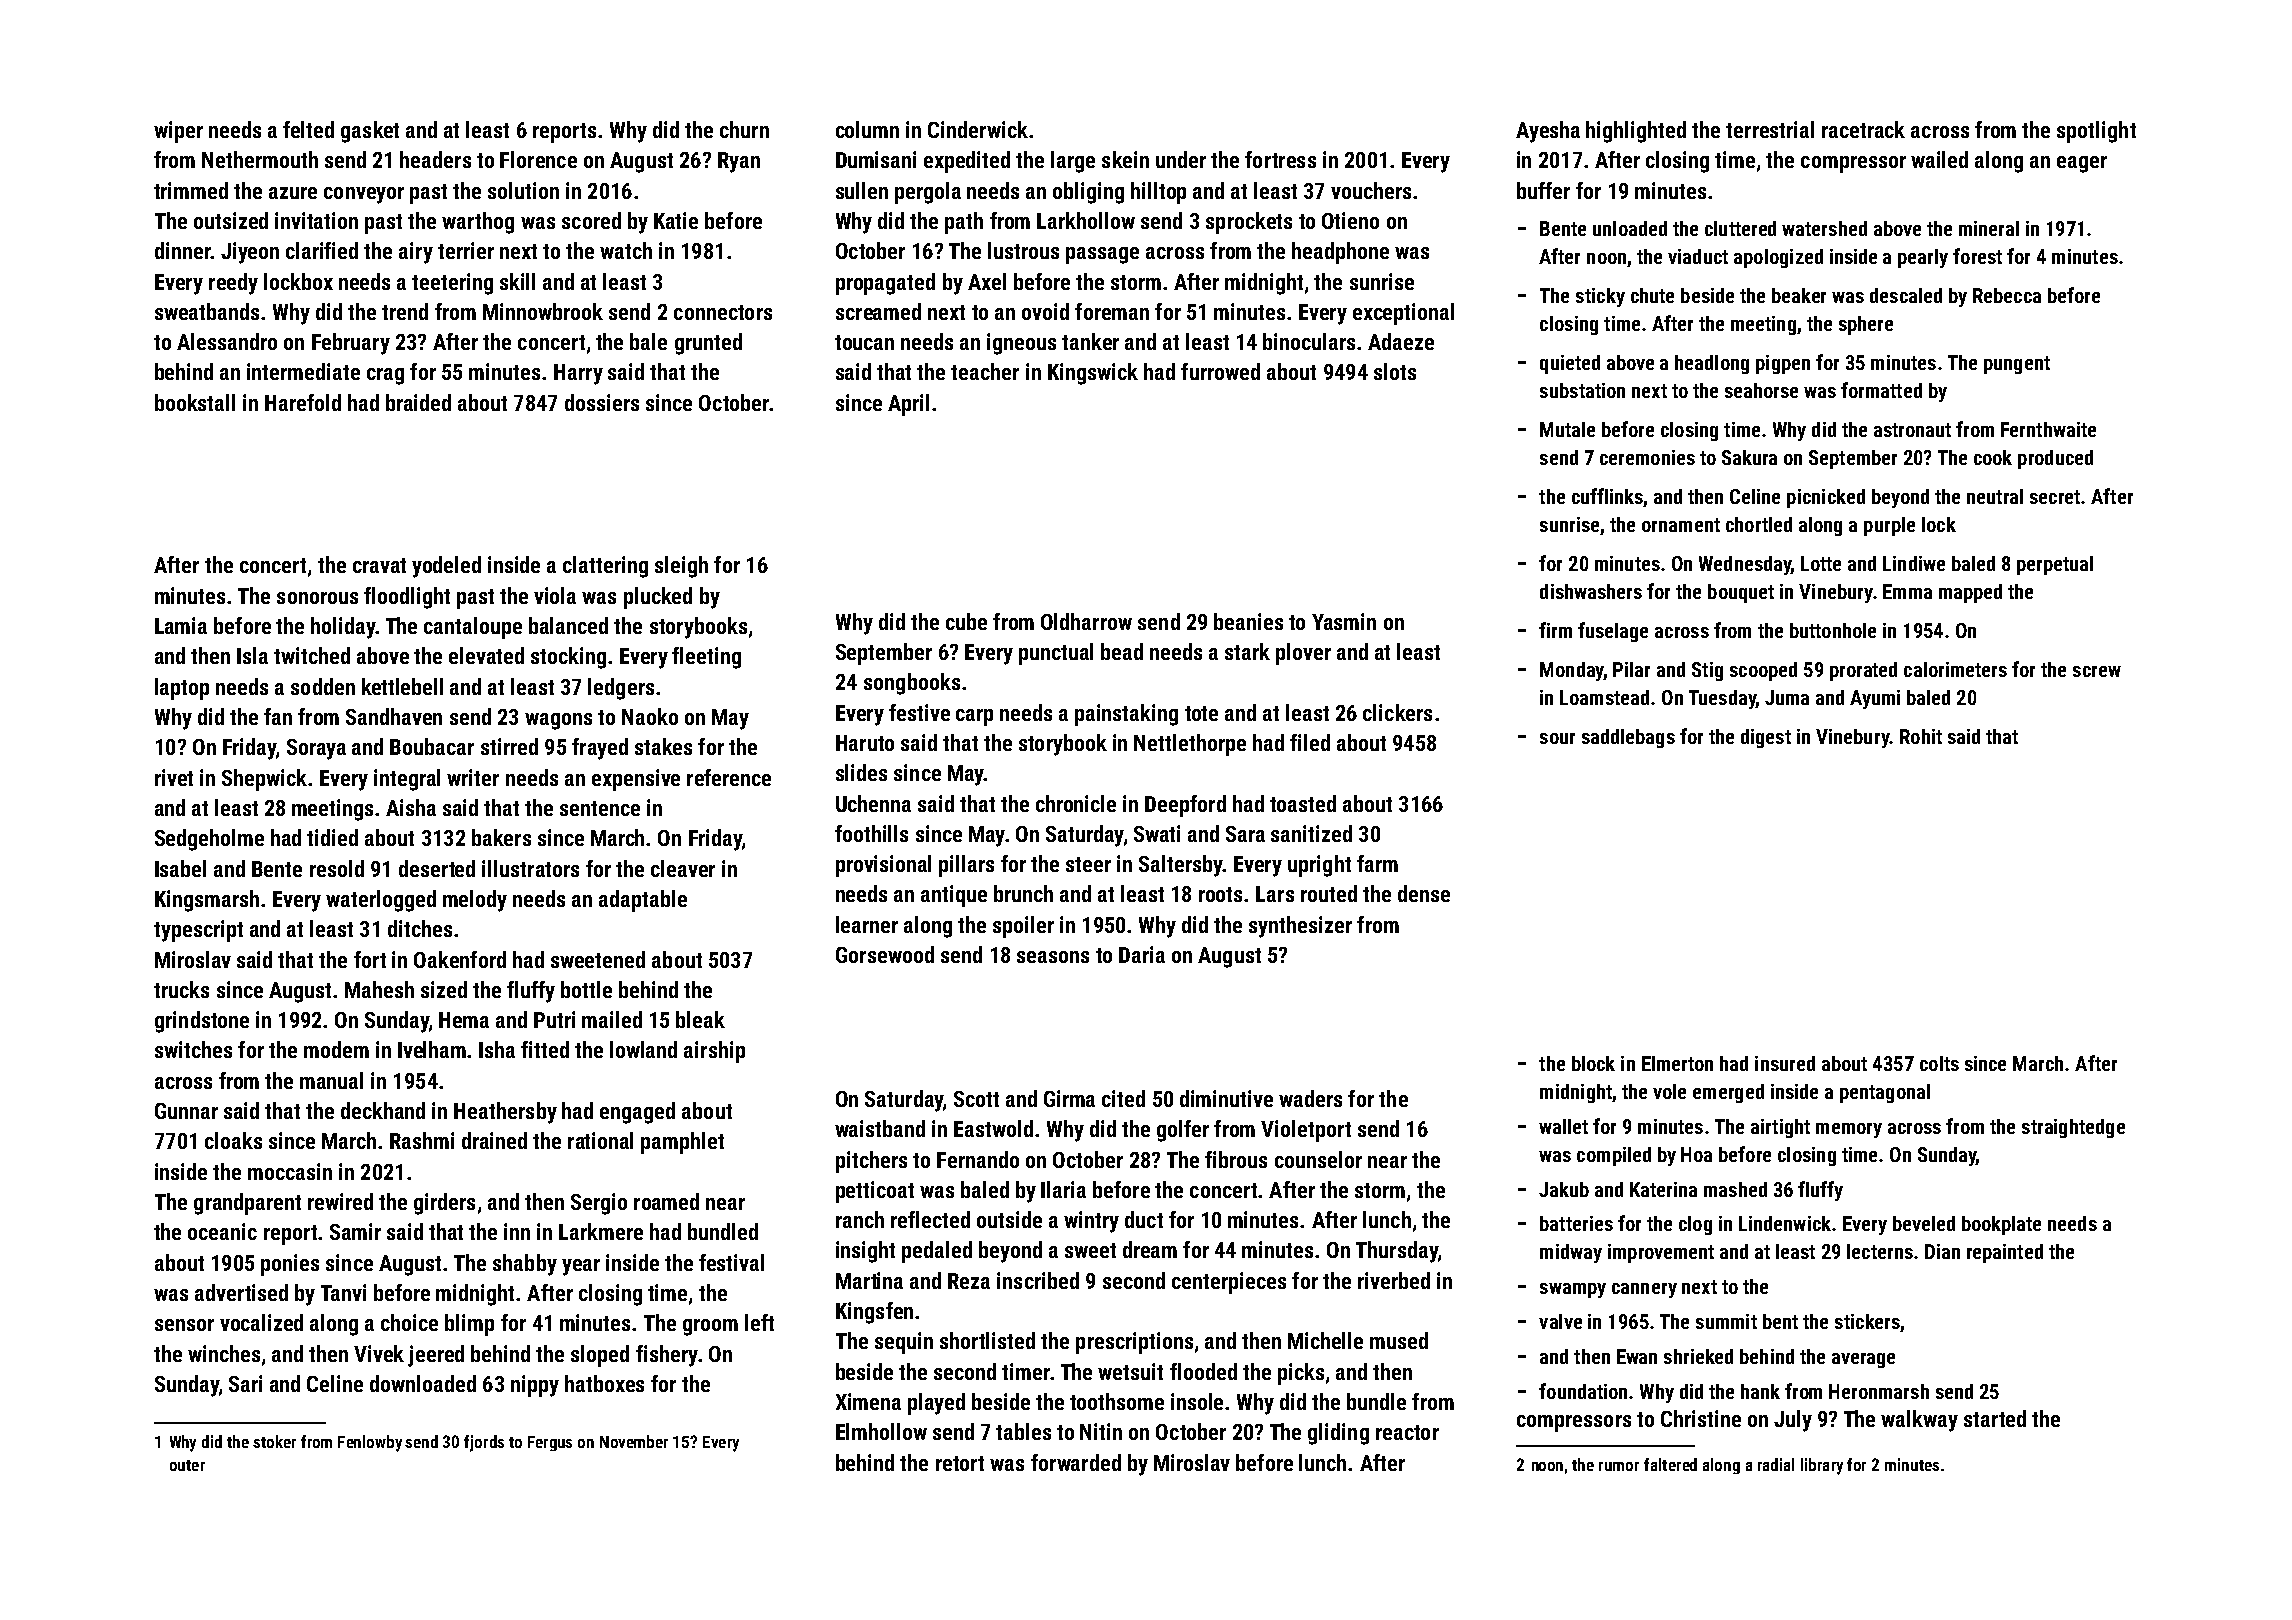  What do you see at coordinates (1939, 1063) in the document?
I see `colts` at bounding box center [1939, 1063].
